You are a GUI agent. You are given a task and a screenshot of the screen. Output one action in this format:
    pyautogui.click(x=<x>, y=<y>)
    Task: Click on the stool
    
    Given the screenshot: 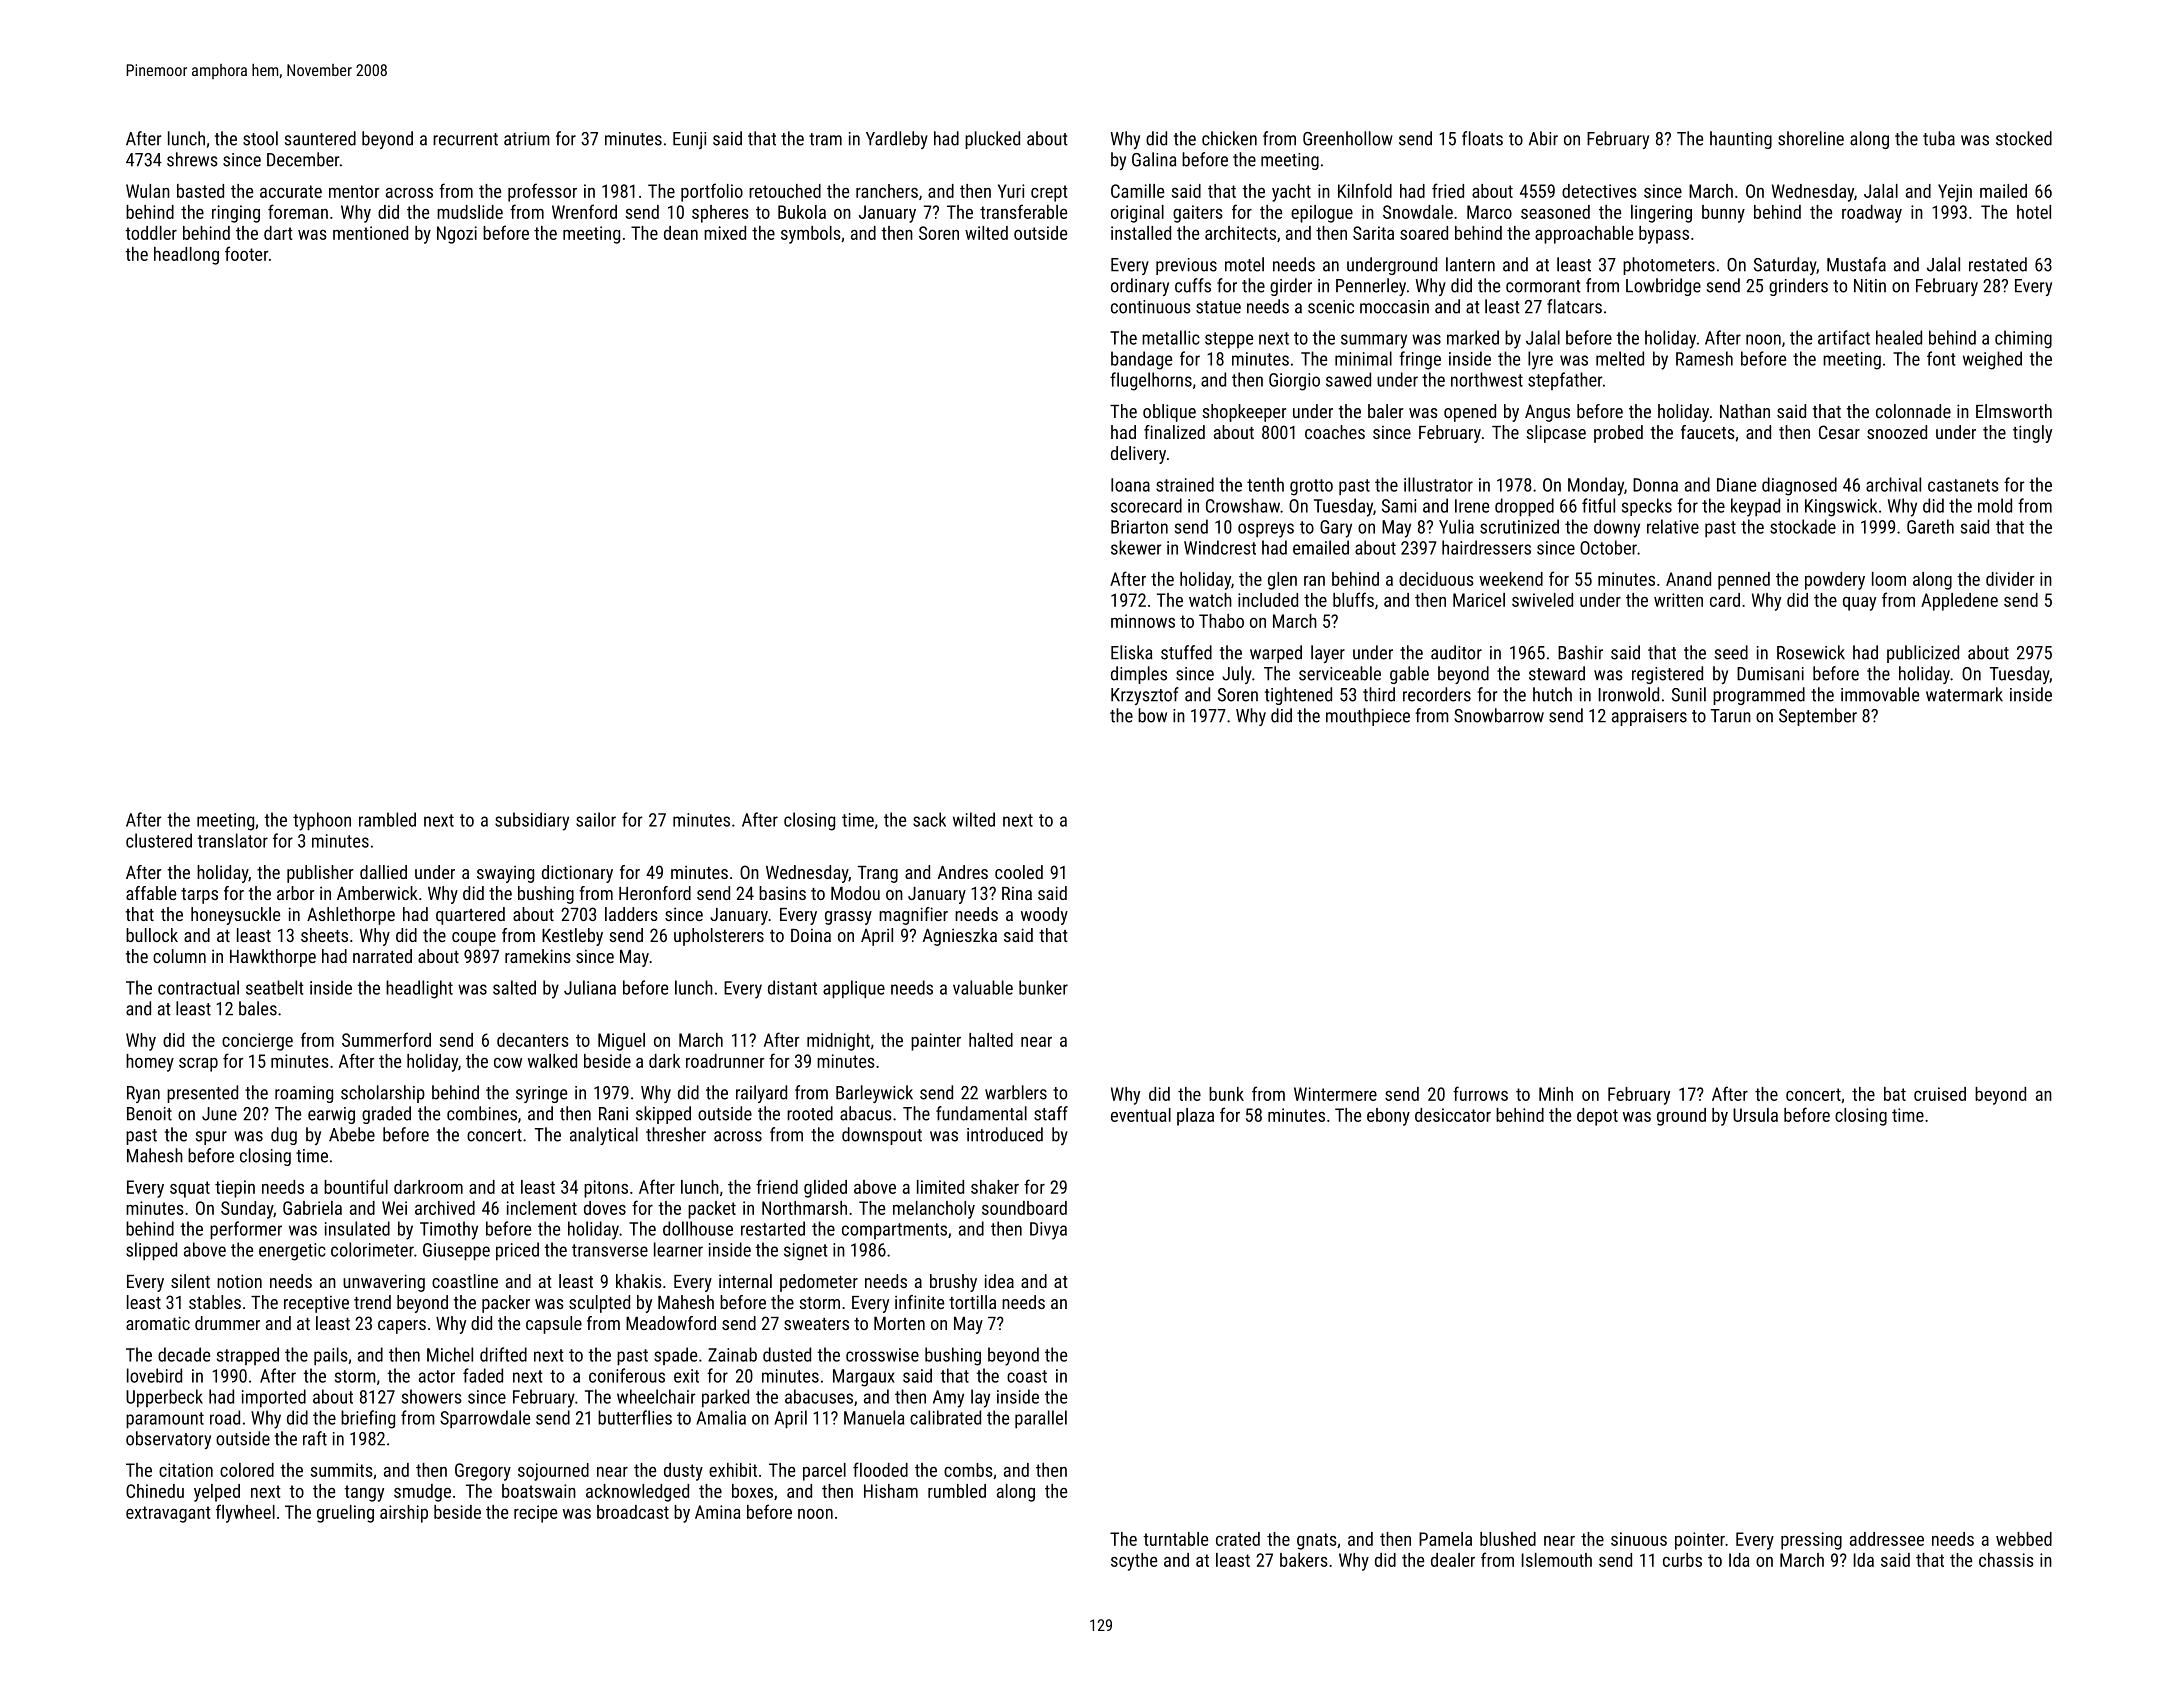 What is the action you would take?
    pyautogui.click(x=260, y=138)
